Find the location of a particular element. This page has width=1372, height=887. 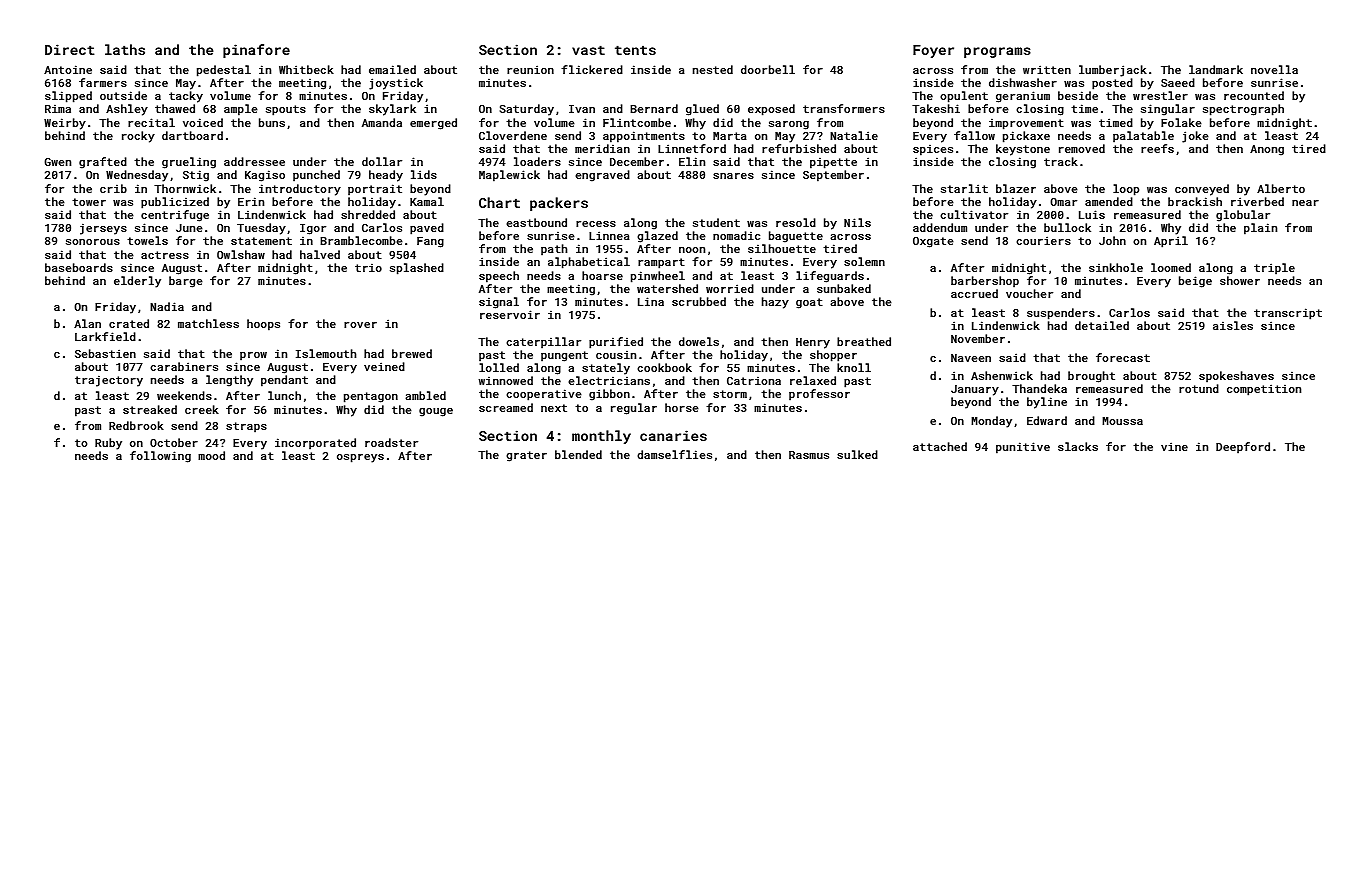

grater is located at coordinates (526, 456).
